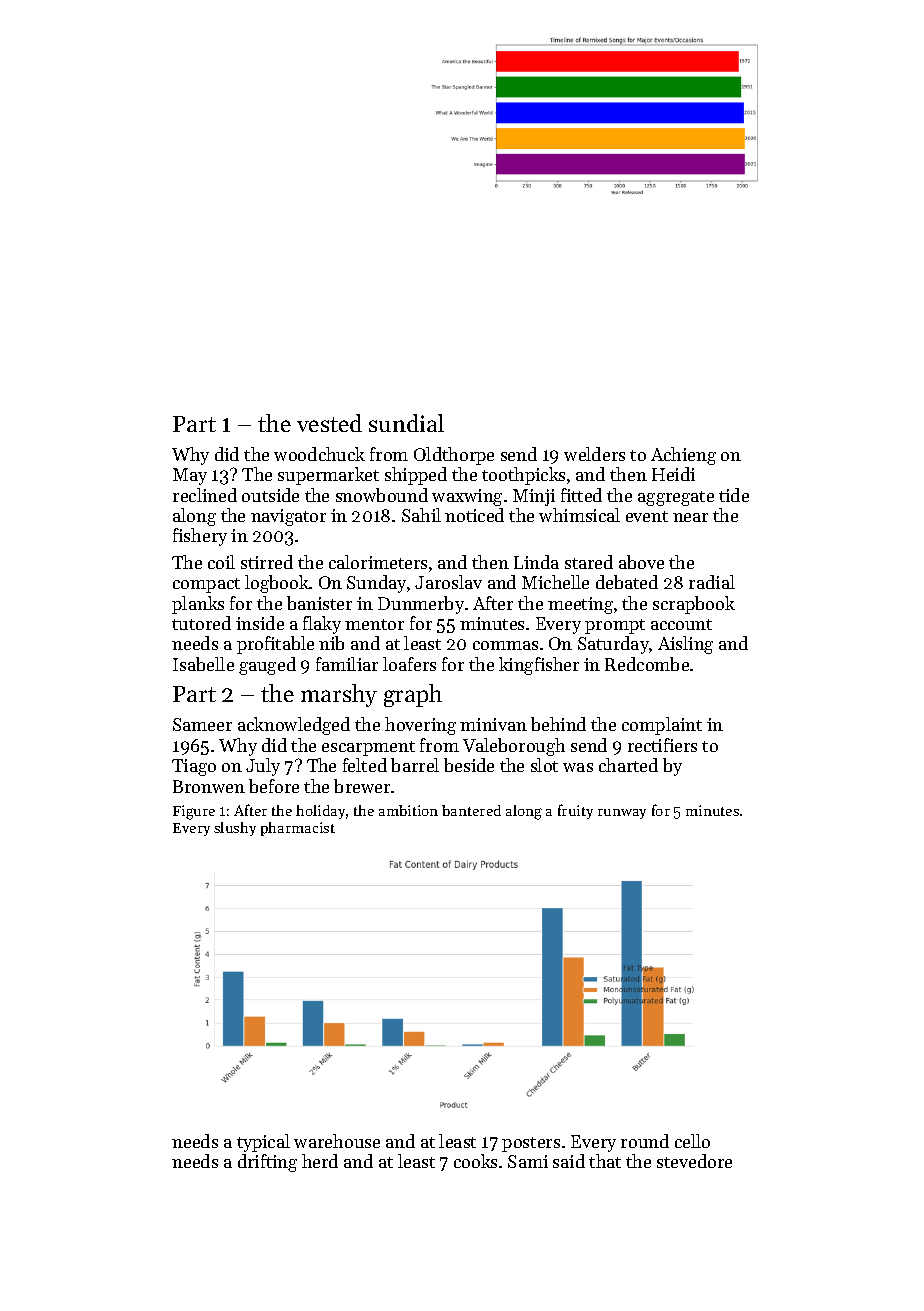  I want to click on drifting, so click(267, 1163).
